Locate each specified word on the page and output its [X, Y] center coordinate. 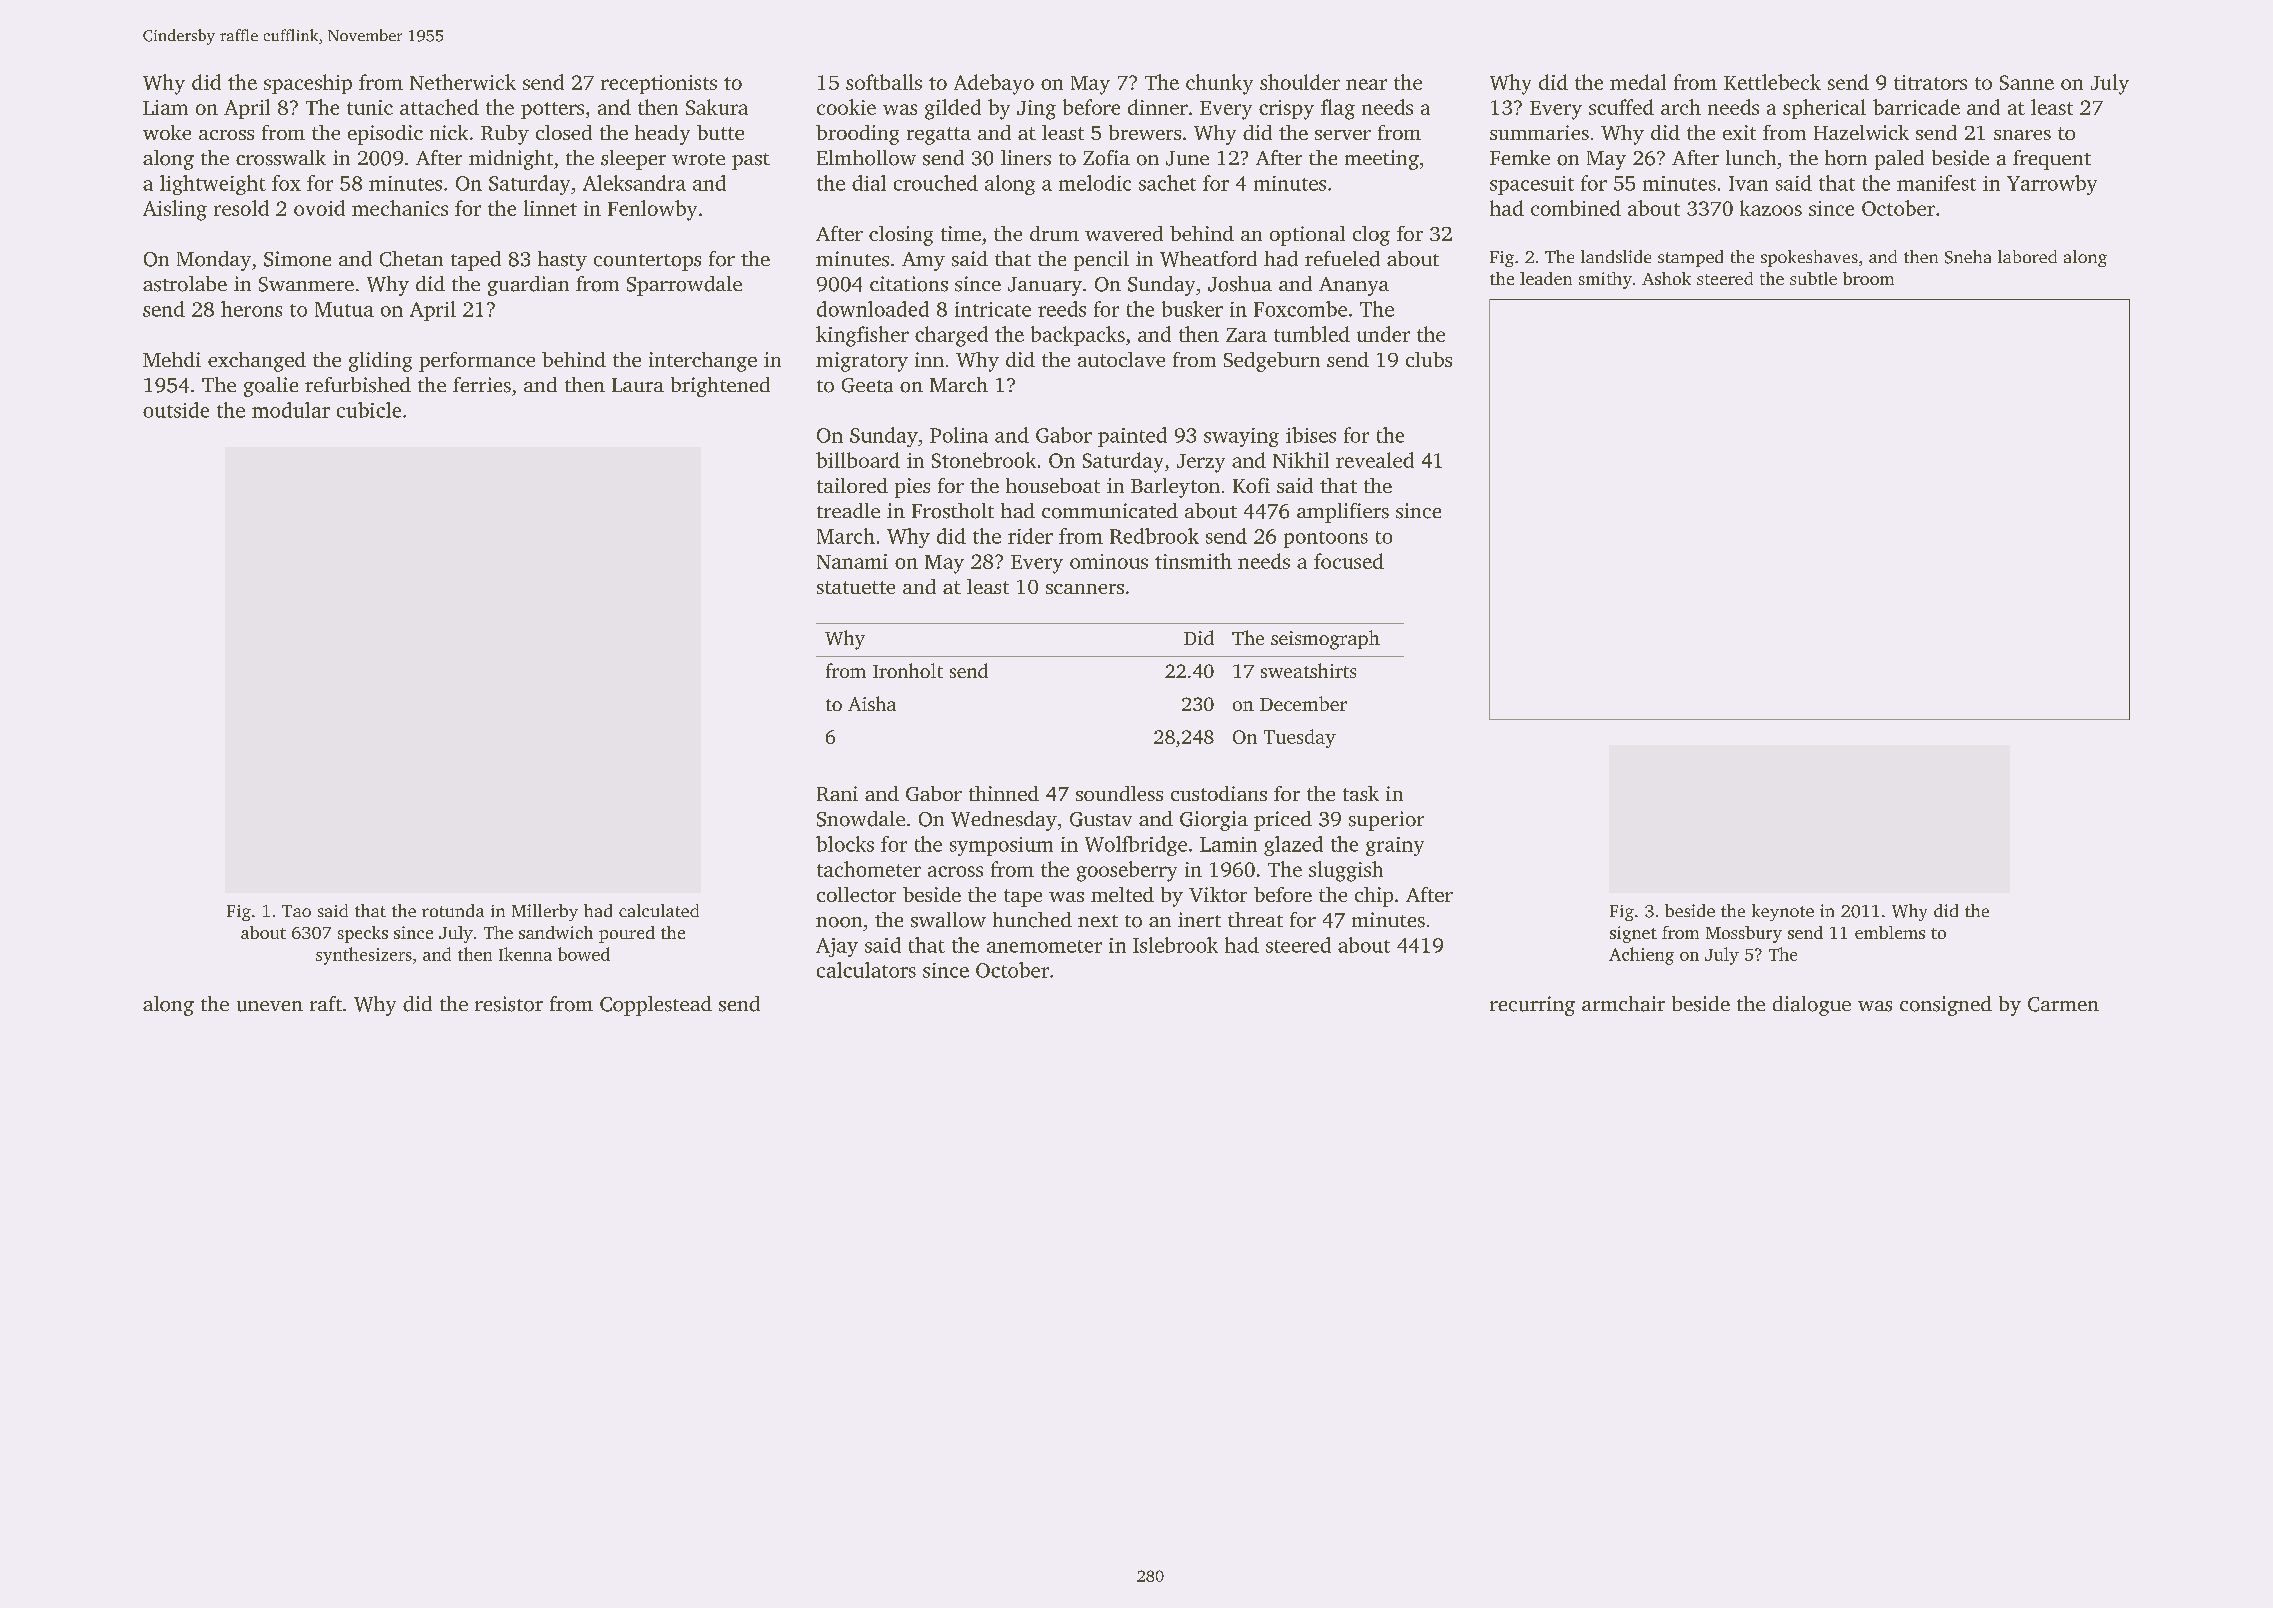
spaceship [308, 84]
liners [1026, 158]
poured [627, 934]
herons [251, 309]
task [1361, 793]
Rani [837, 793]
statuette [856, 587]
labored [2027, 256]
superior [1386, 821]
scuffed [1621, 107]
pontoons [1326, 539]
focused [1349, 561]
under [1383, 334]
